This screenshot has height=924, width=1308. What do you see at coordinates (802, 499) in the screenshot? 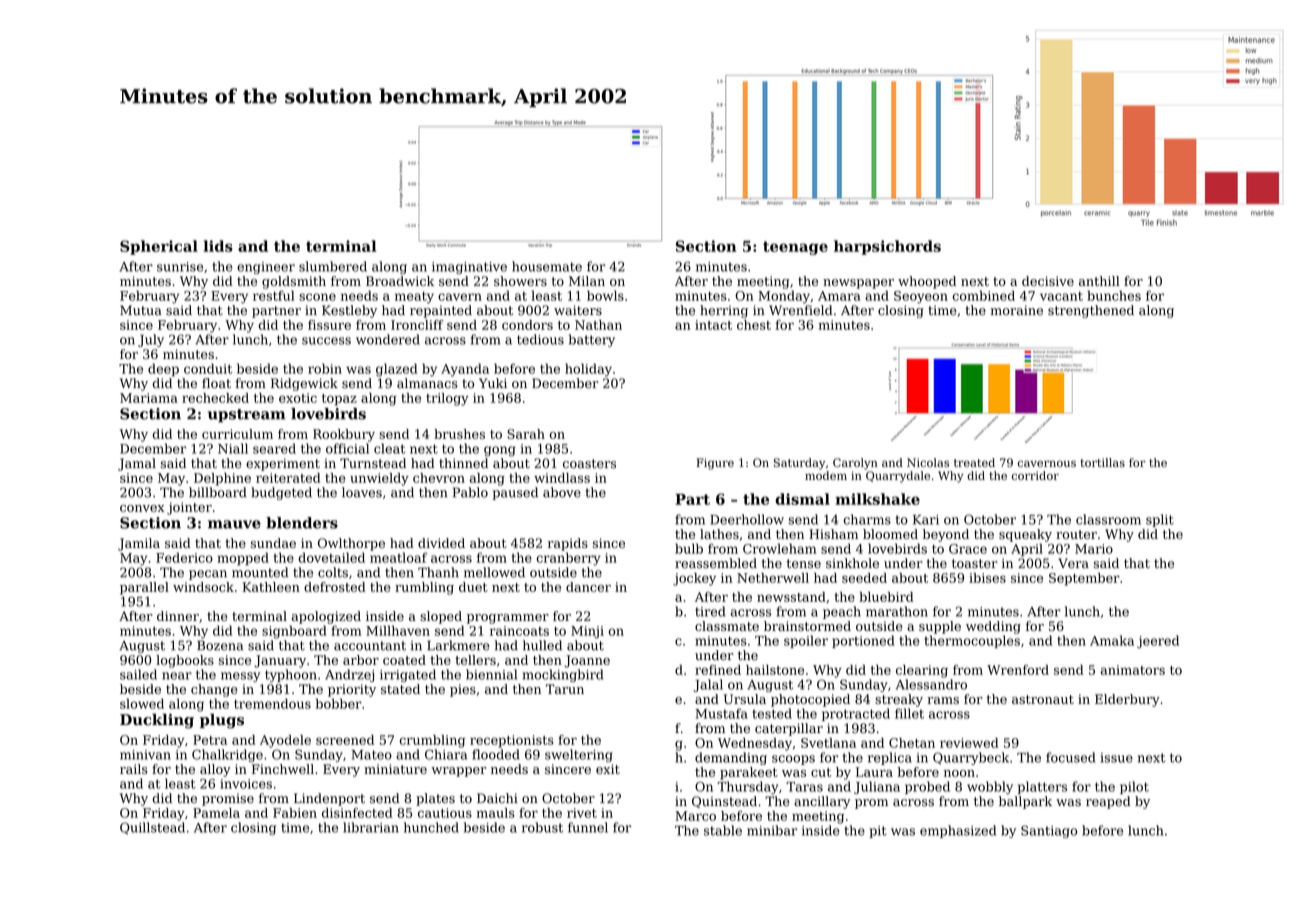
I see `dismal` at bounding box center [802, 499].
